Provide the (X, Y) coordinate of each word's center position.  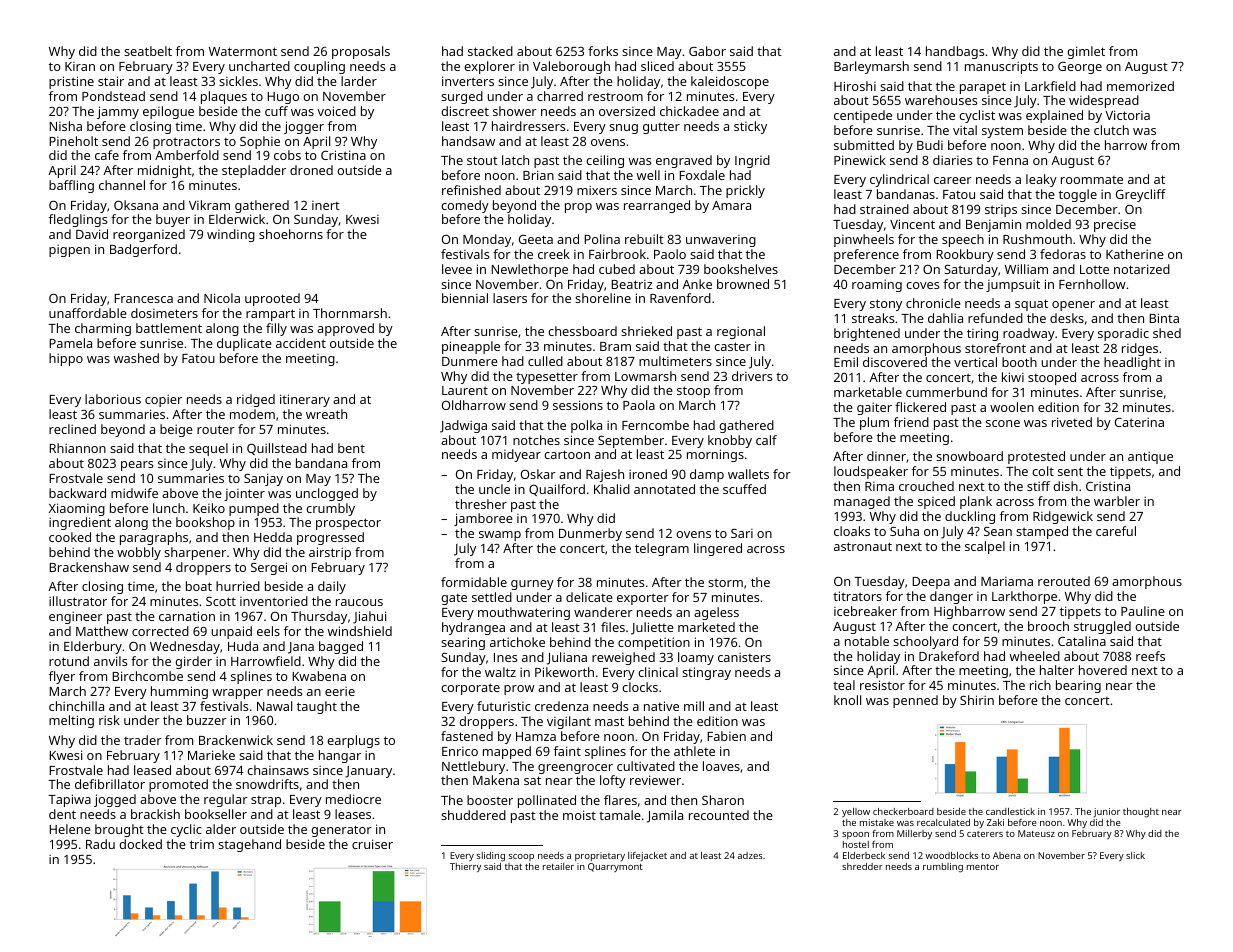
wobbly (139, 553)
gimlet (1086, 52)
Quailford (557, 490)
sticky (750, 127)
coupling (319, 67)
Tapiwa (69, 800)
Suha (904, 531)
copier (163, 400)
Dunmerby (590, 534)
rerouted (1064, 581)
